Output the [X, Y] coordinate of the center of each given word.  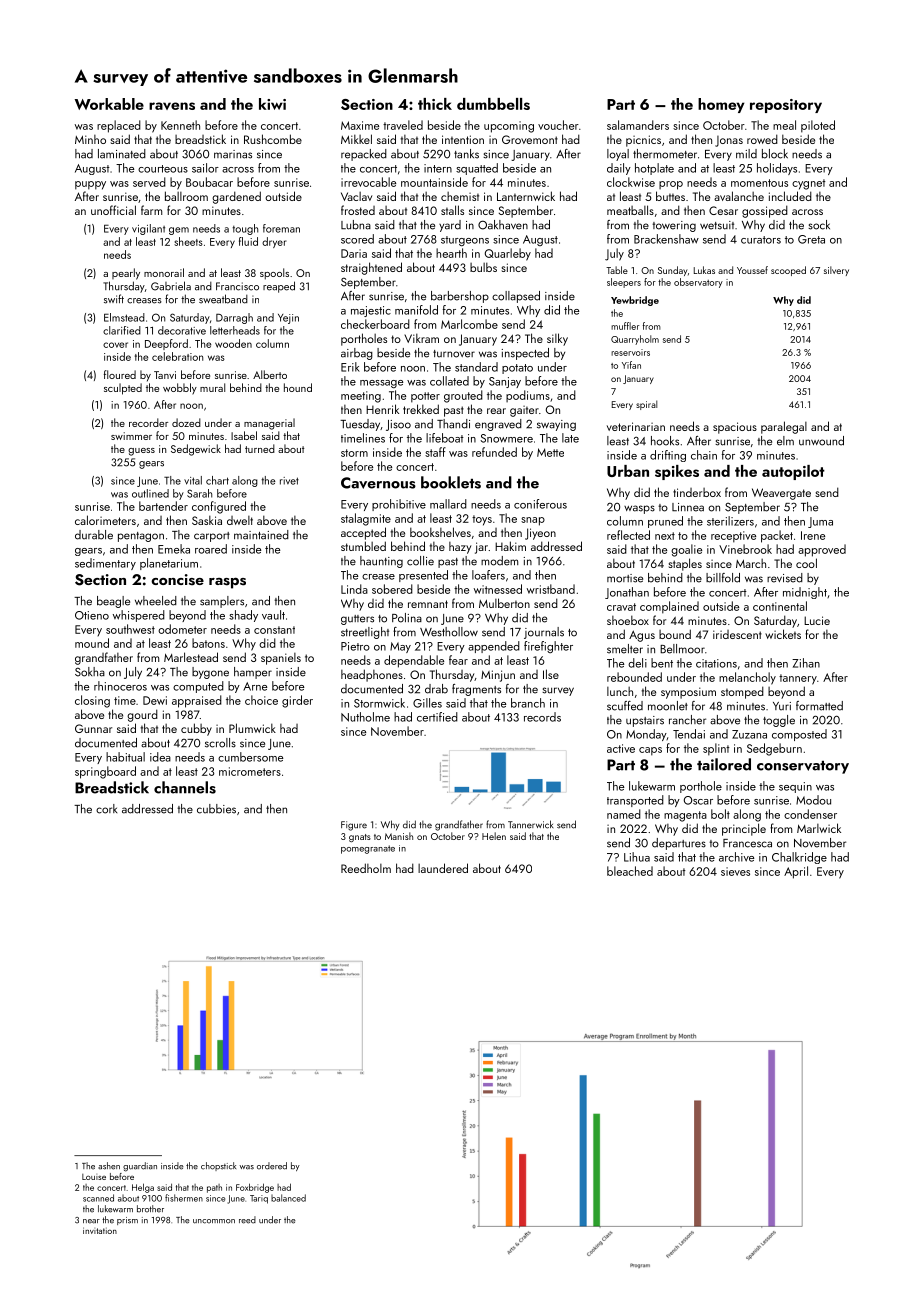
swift [114, 299]
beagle [113, 602]
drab [436, 689]
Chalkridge [799, 858]
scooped [788, 271]
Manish [399, 836]
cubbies [216, 809]
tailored [724, 764]
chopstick [218, 1166]
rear [496, 411]
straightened [371, 268]
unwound [821, 441]
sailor [205, 168]
